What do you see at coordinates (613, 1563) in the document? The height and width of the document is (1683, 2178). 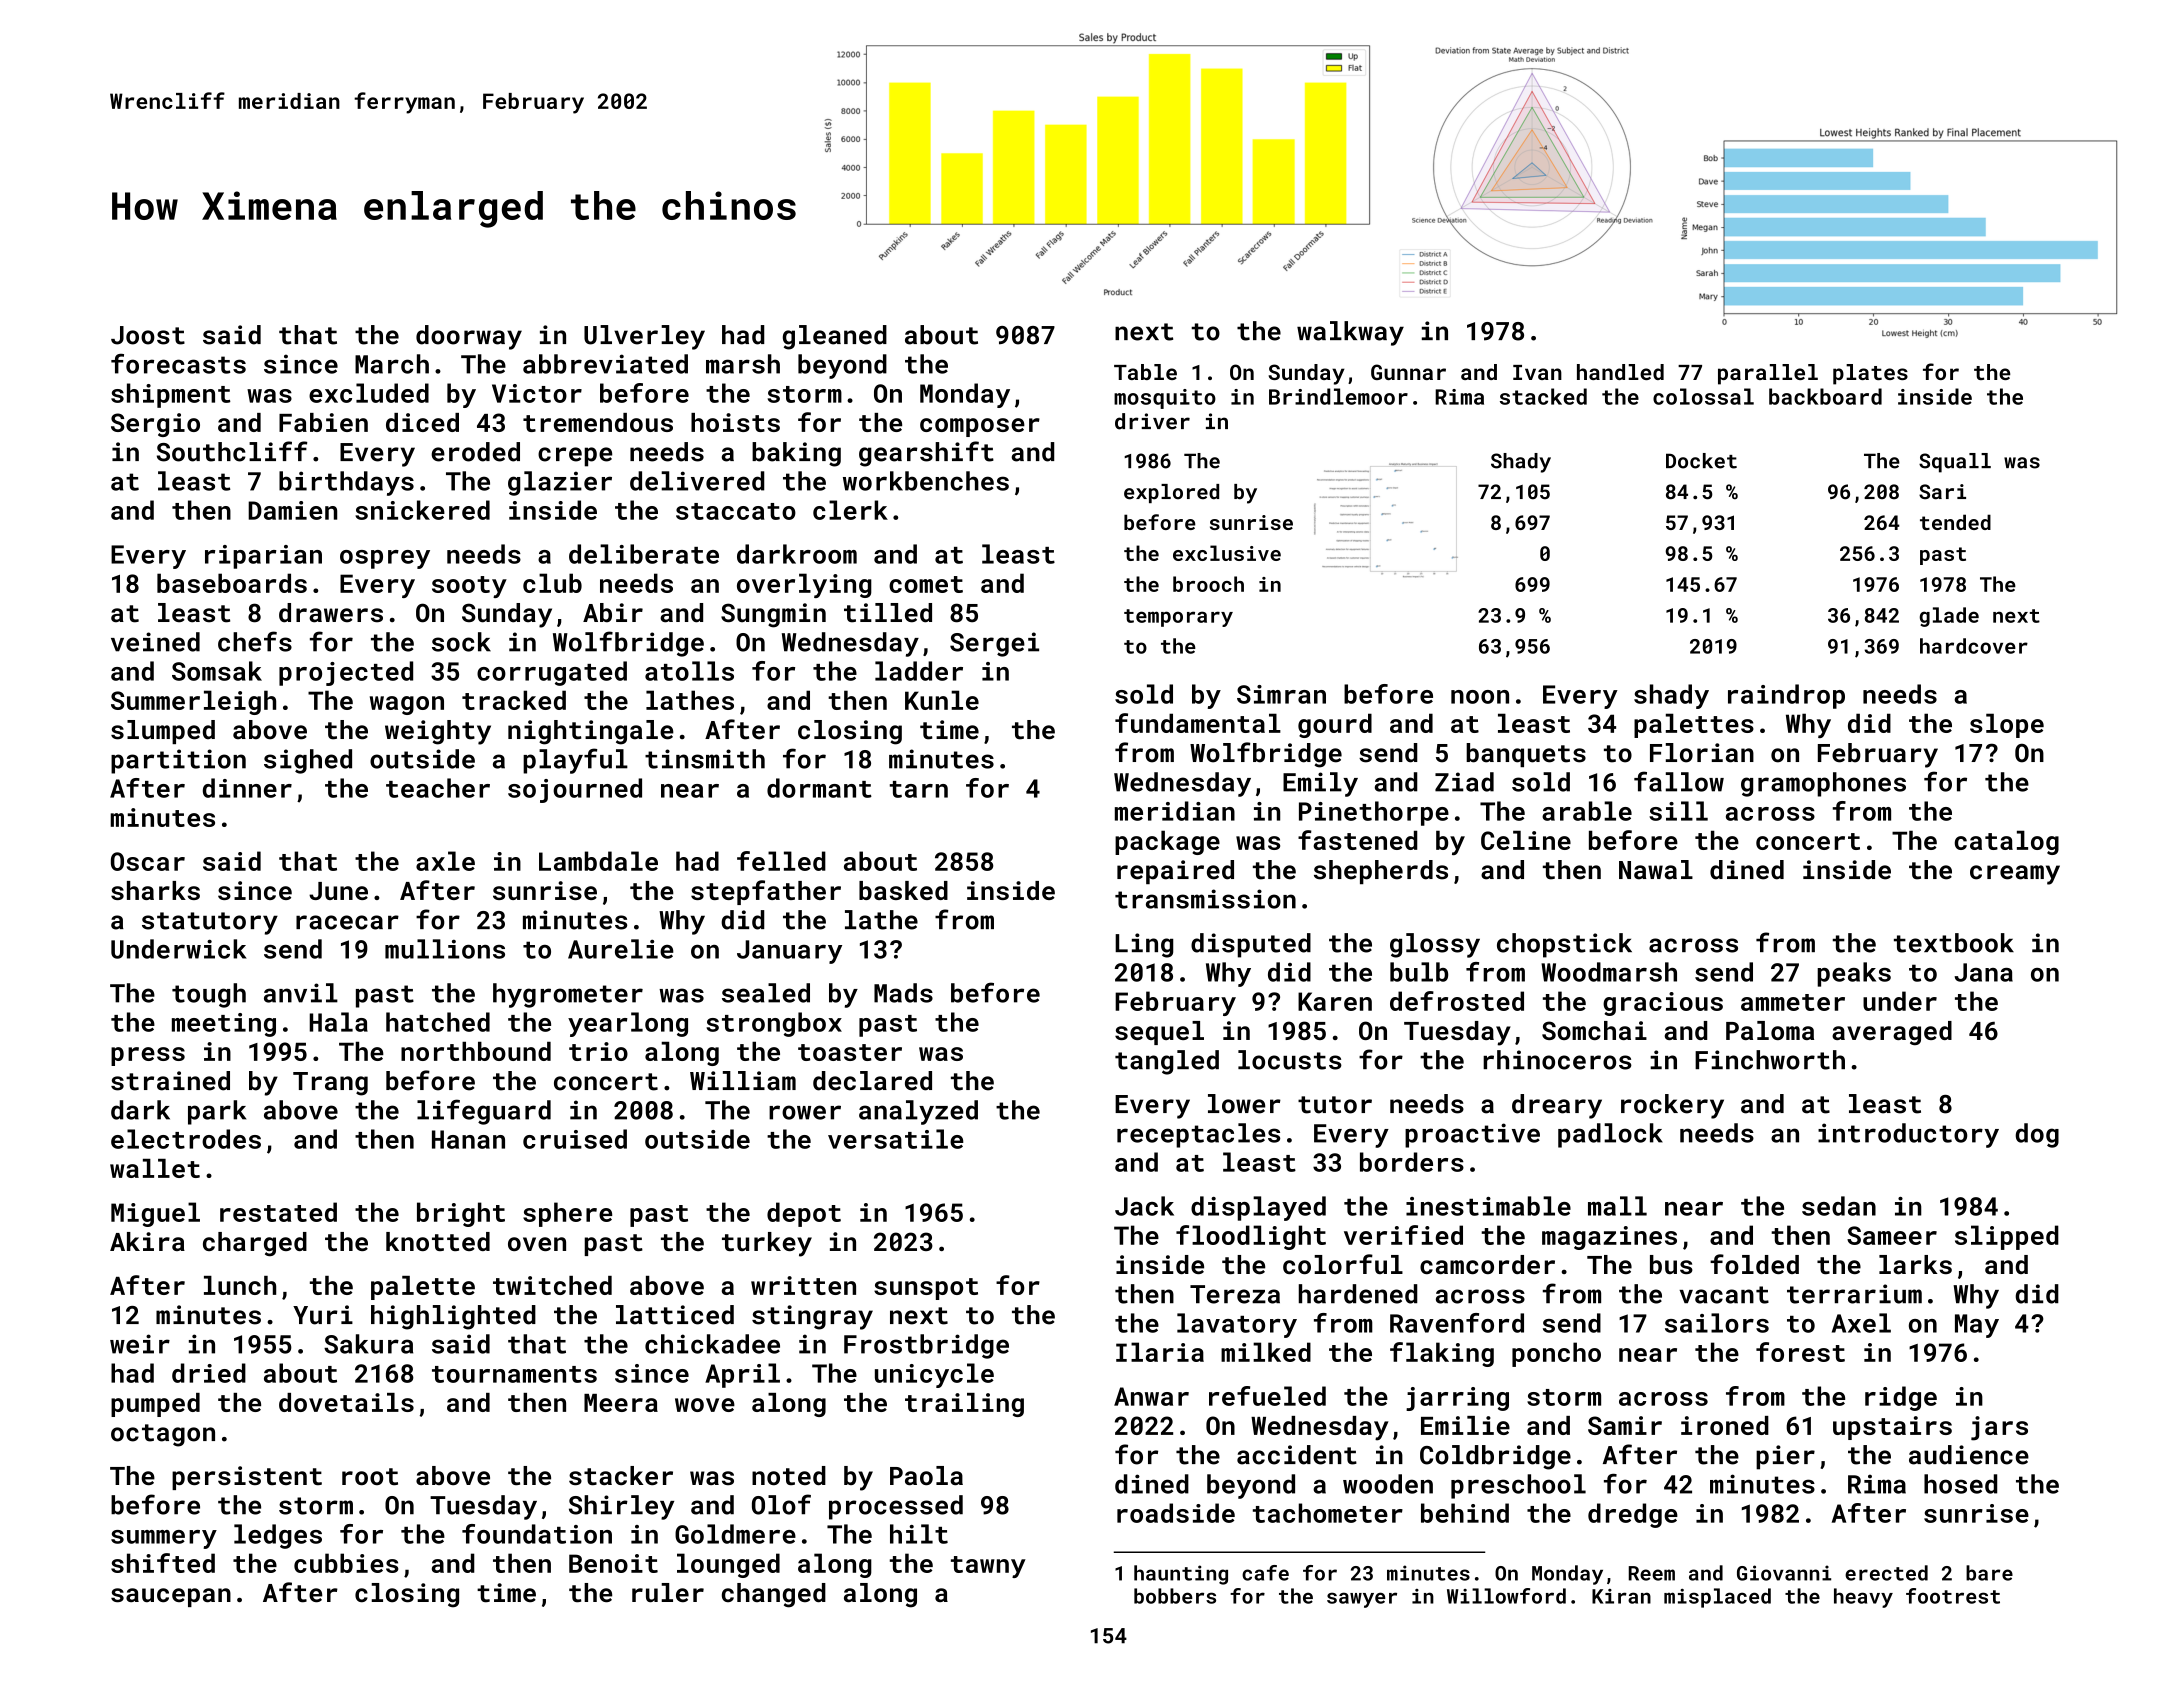 I see `Benoit` at bounding box center [613, 1563].
